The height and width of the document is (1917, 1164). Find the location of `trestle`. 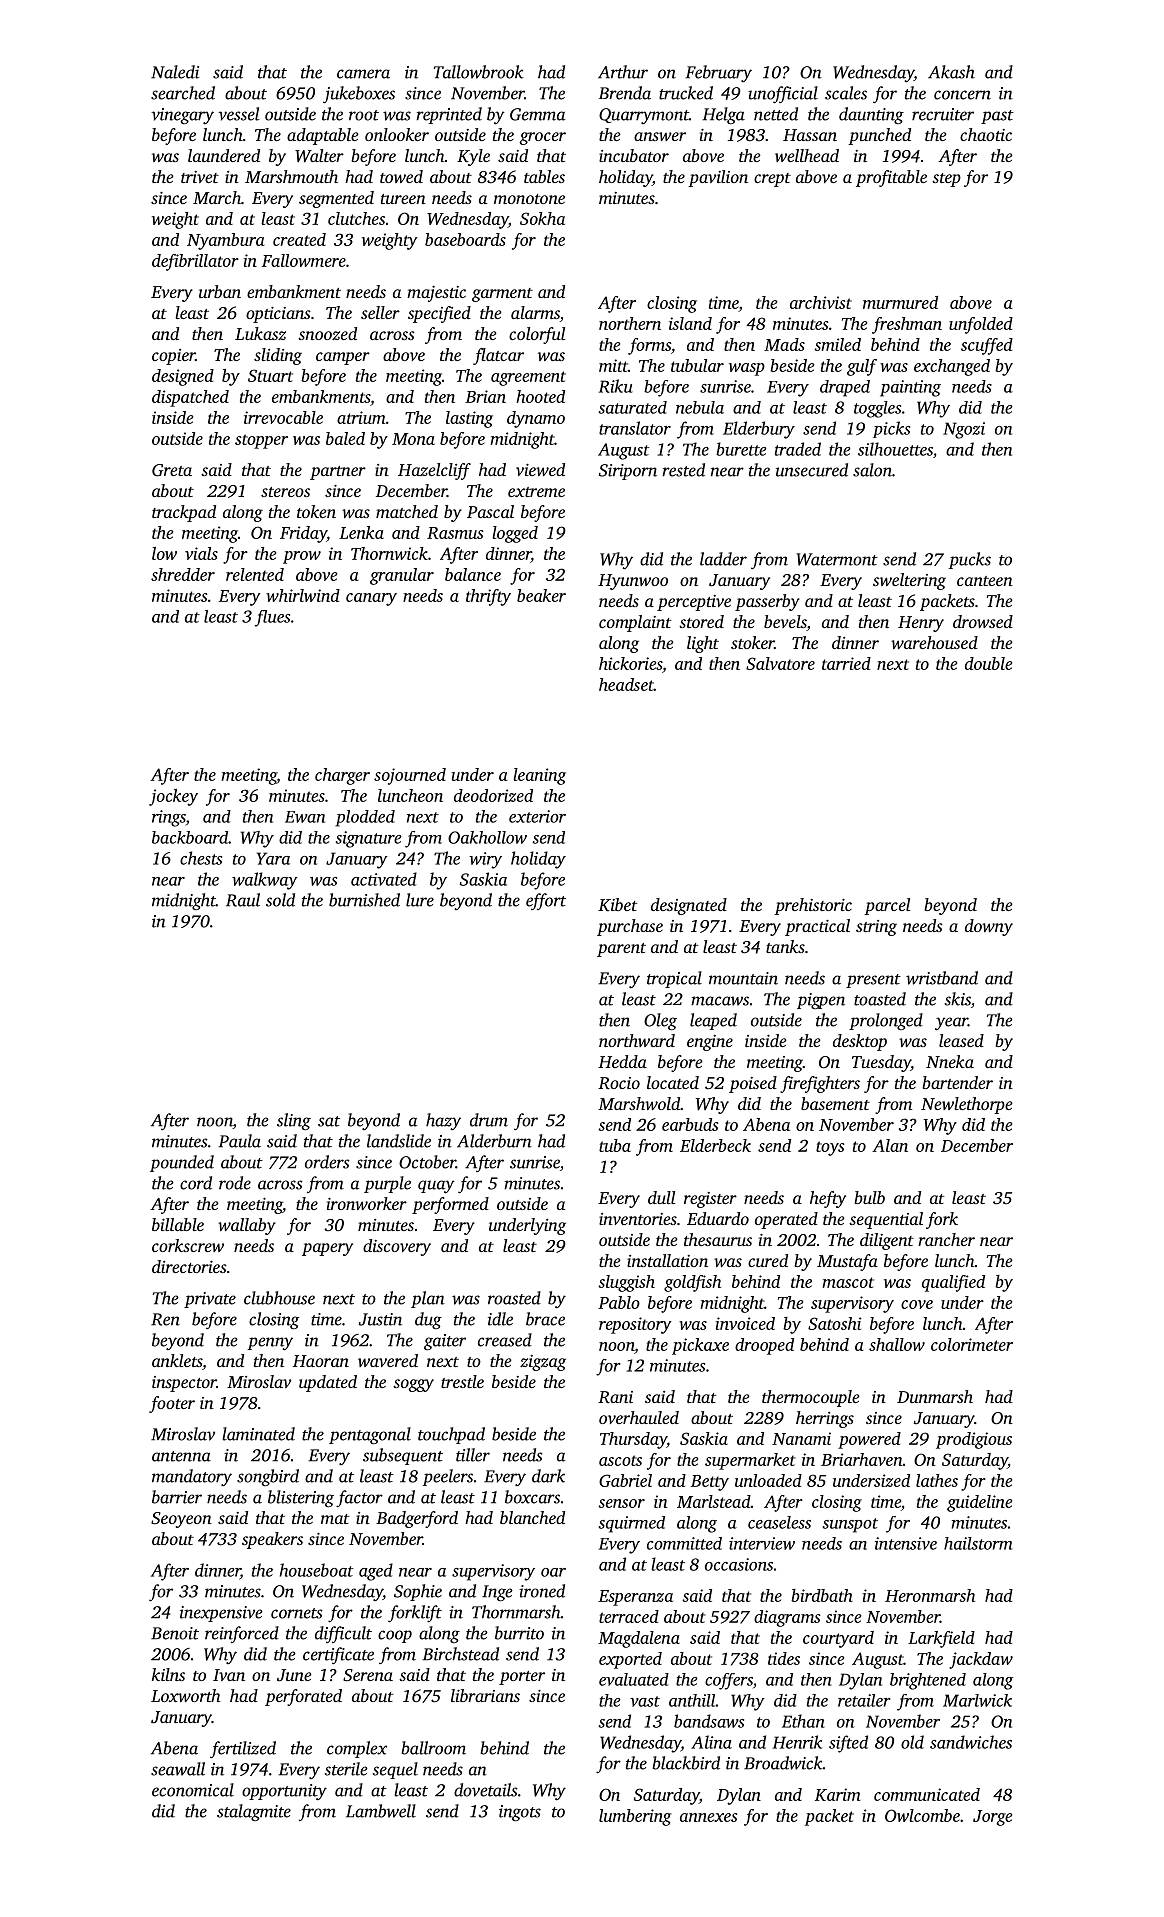

trestle is located at coordinates (462, 1381).
